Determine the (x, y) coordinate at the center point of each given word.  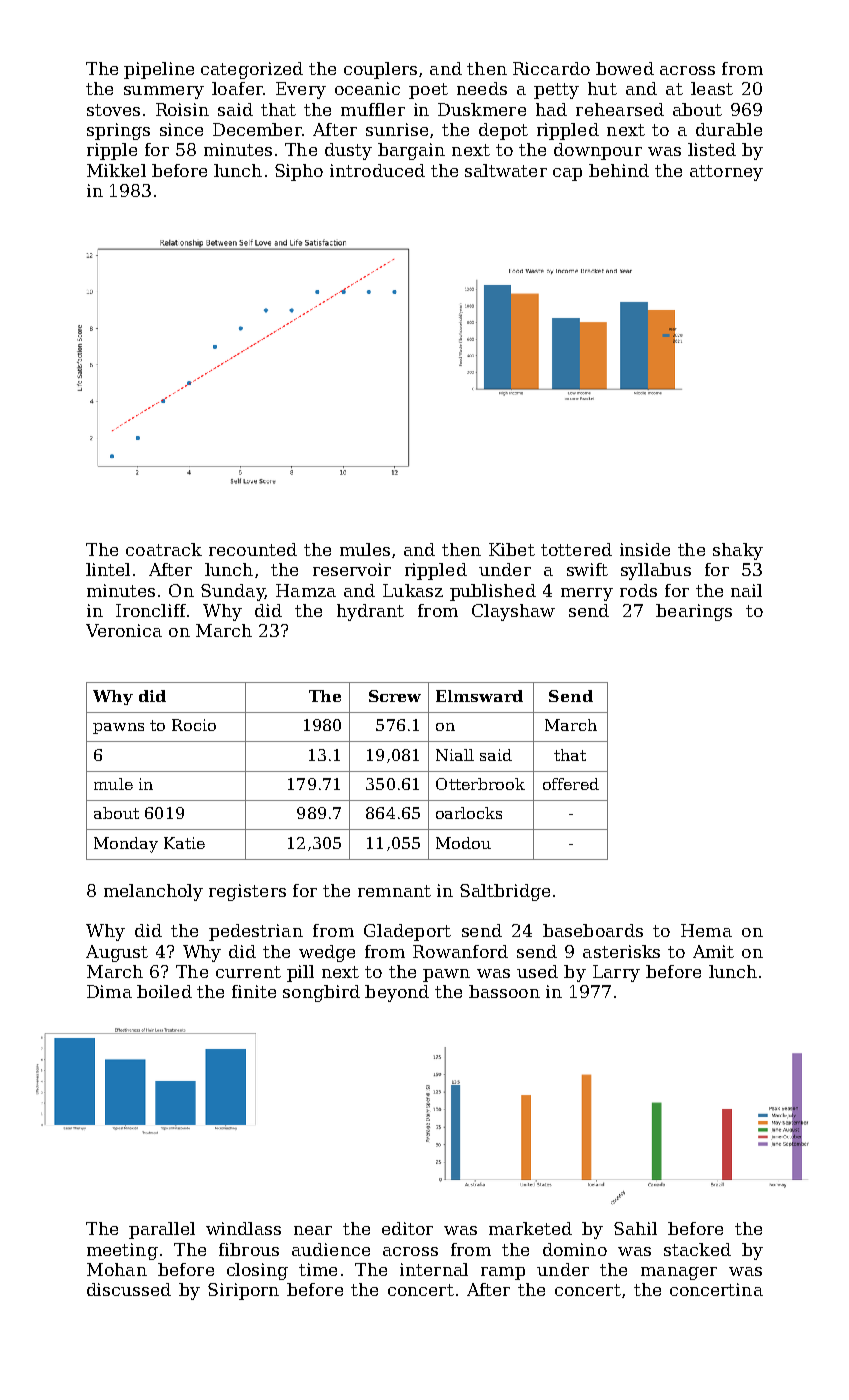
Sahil (635, 1228)
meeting (122, 1251)
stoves (113, 110)
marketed (530, 1228)
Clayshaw (513, 612)
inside (645, 549)
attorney (726, 173)
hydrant (370, 612)
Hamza (306, 590)
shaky (738, 551)
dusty (348, 151)
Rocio (194, 725)
